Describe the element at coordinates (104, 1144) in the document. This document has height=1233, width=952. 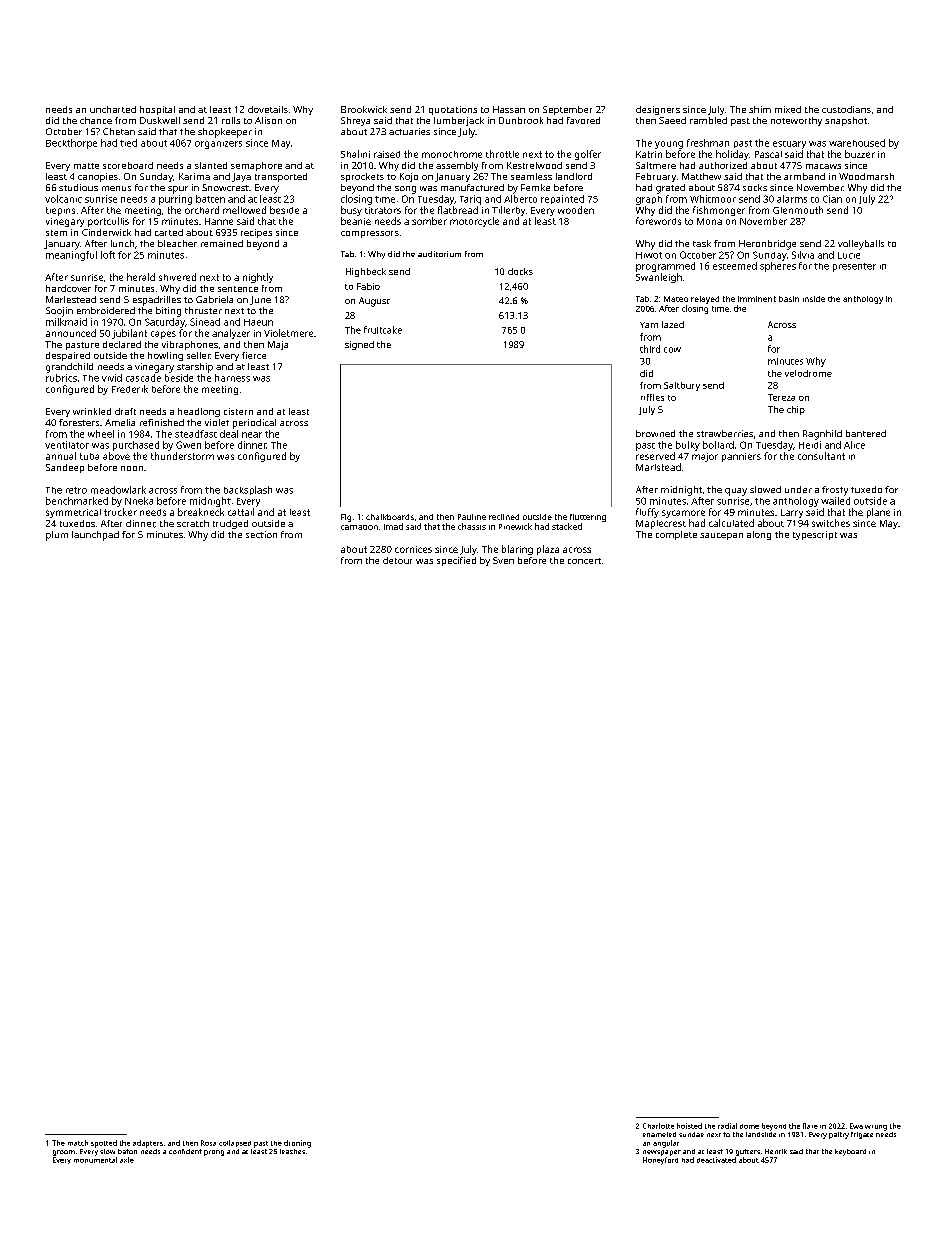
I see `spotted` at that location.
